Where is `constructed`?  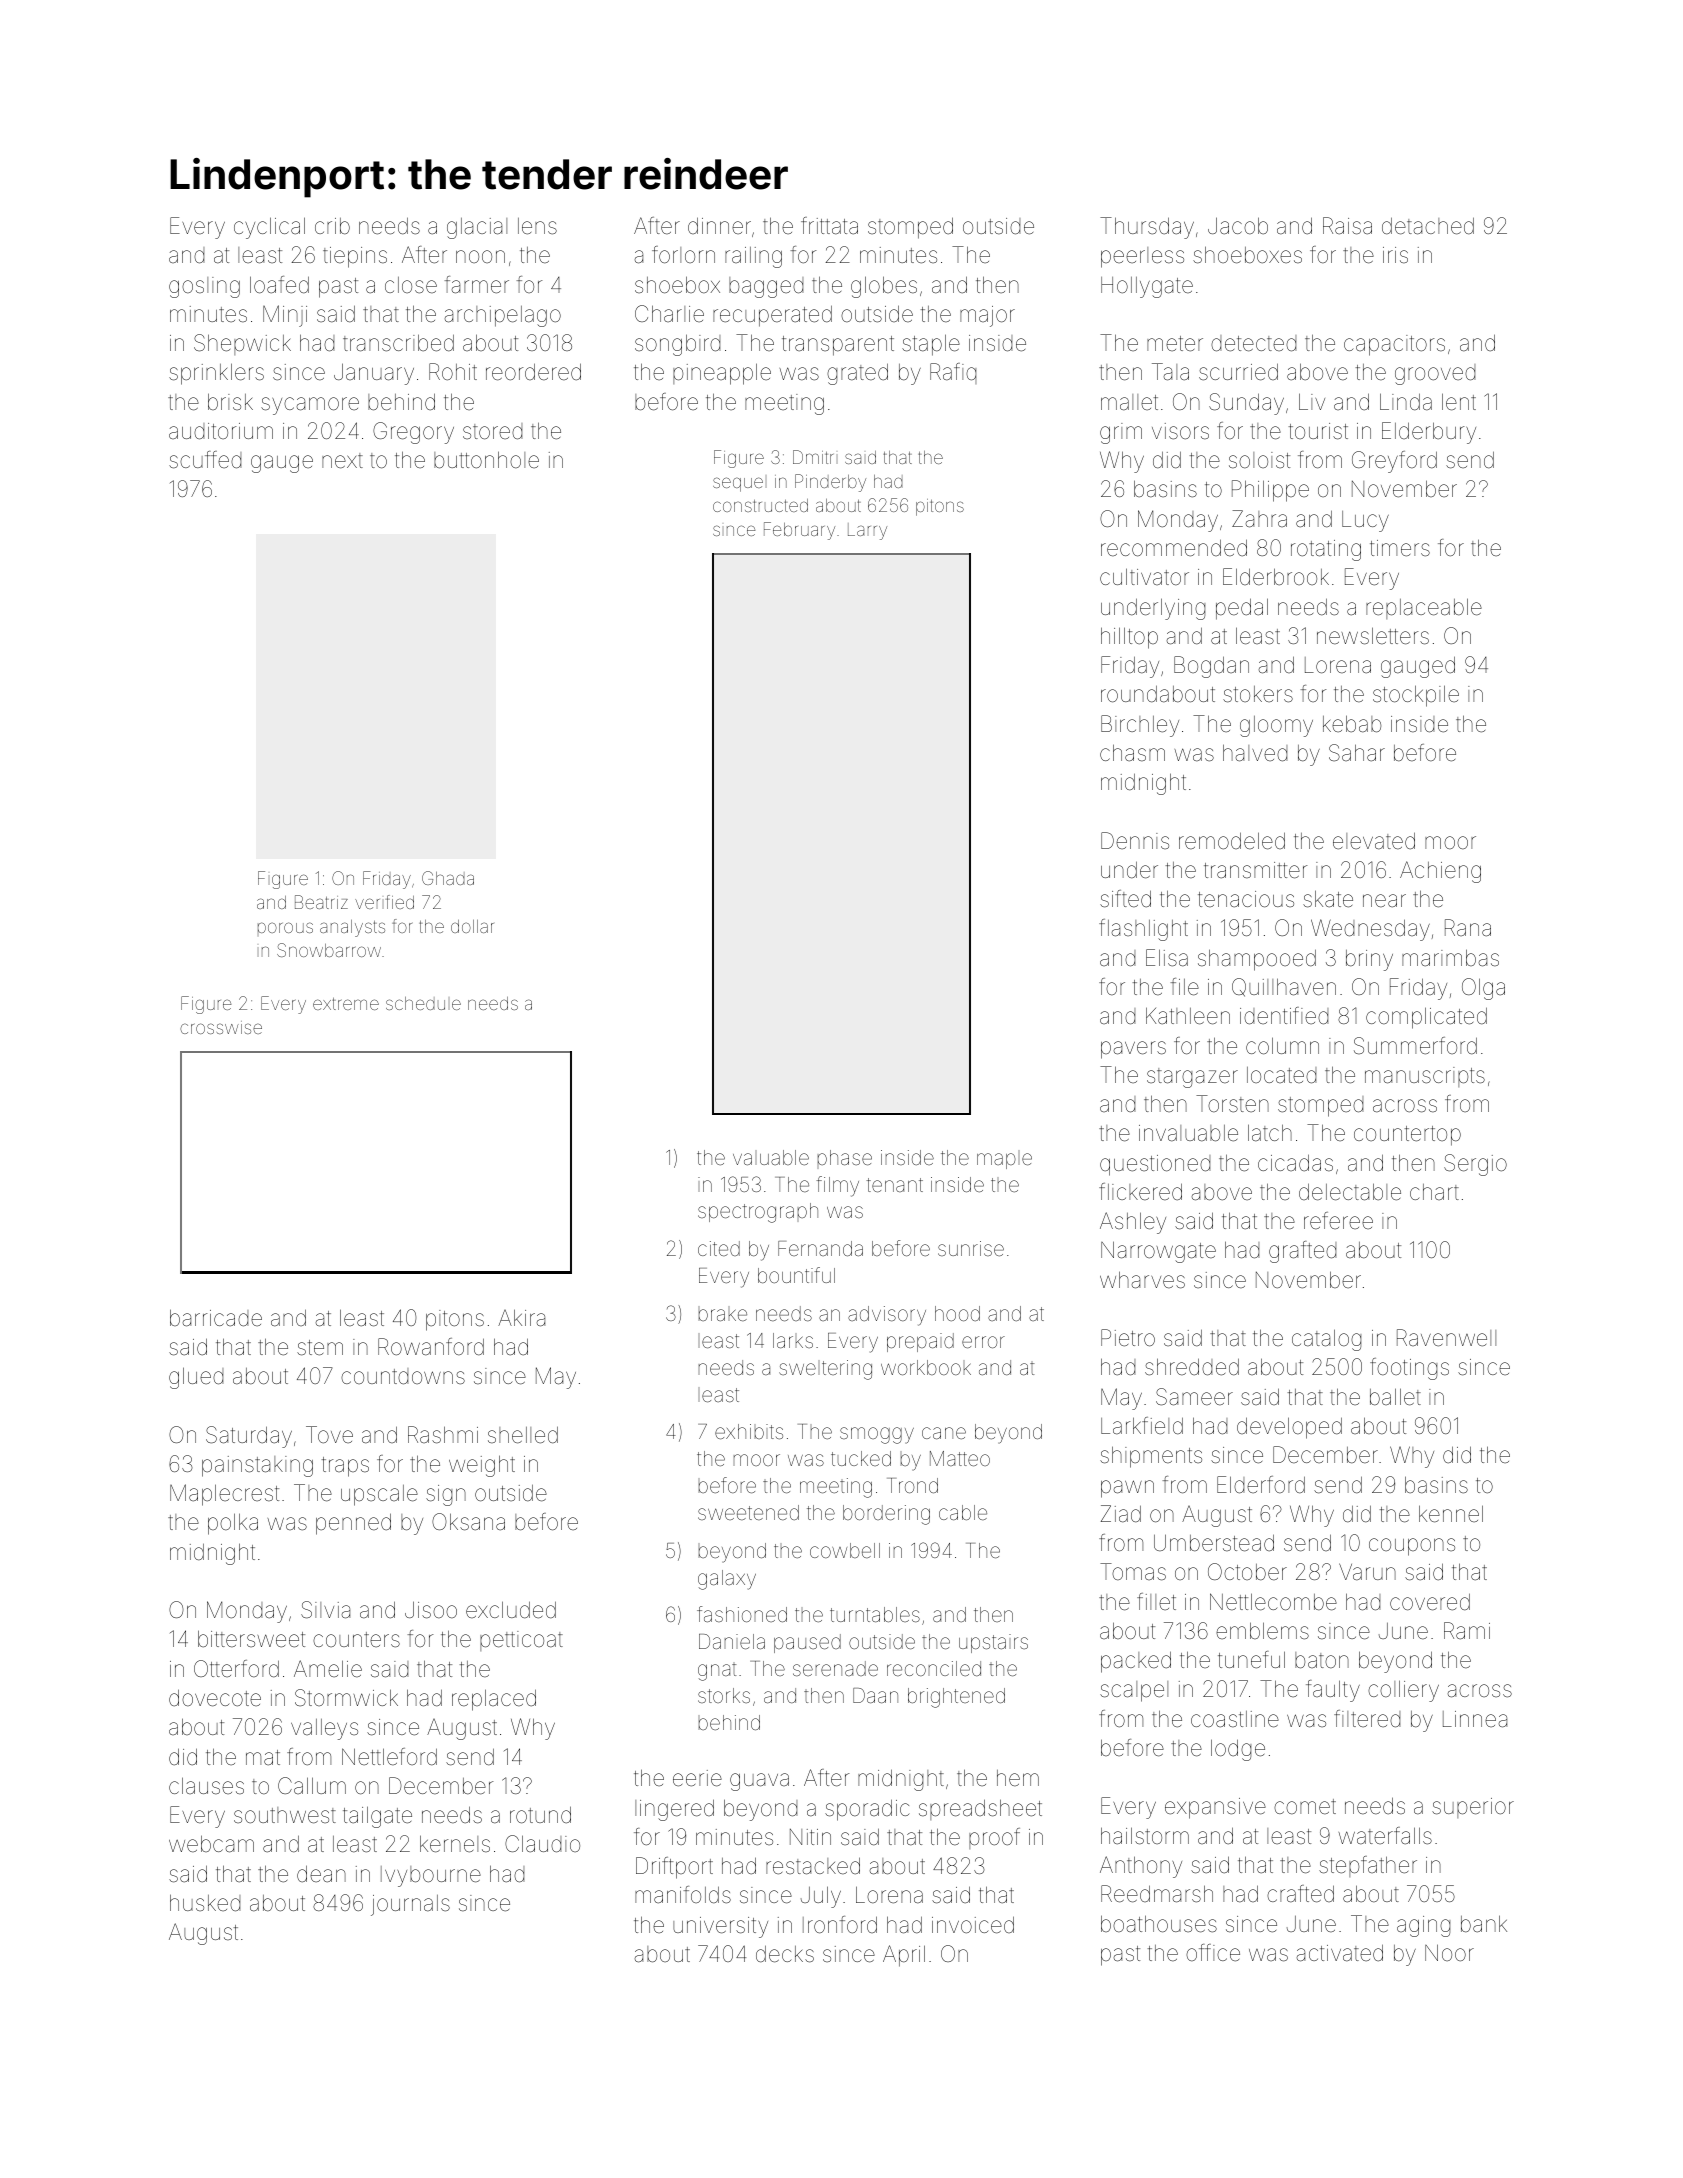
constructed is located at coordinates (760, 505).
